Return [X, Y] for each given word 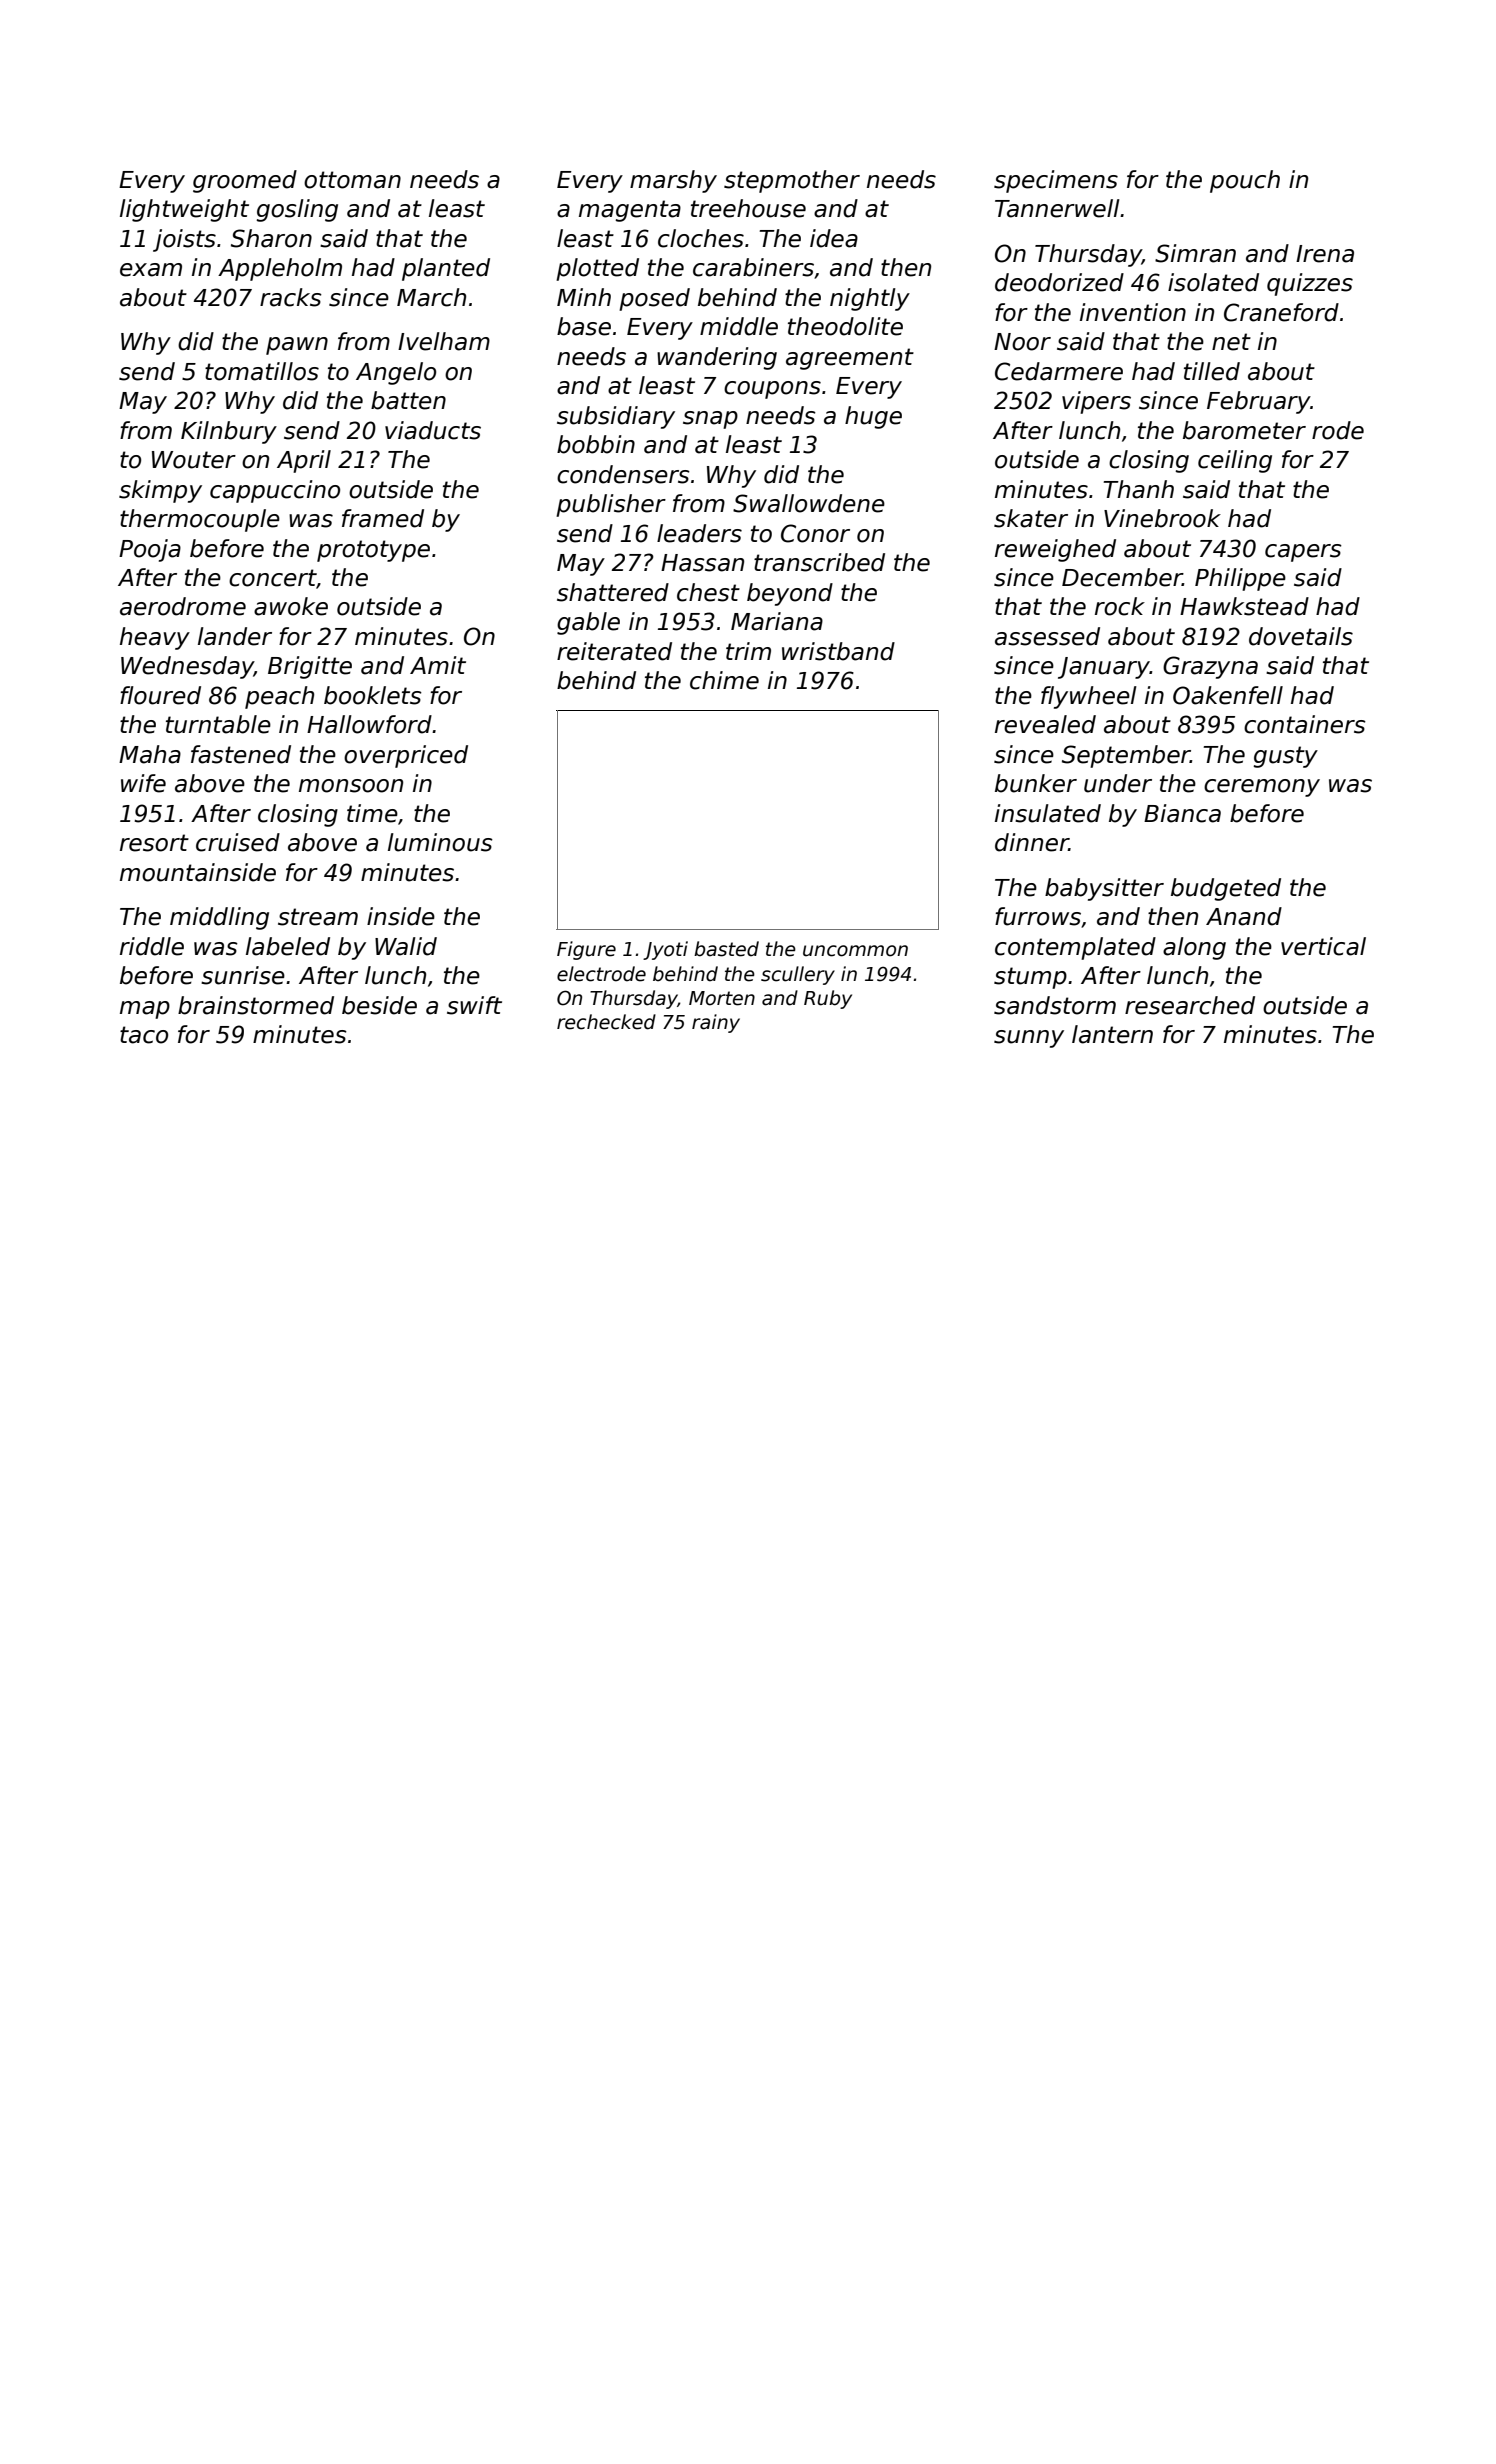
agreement [850, 359]
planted [446, 269]
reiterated [614, 651]
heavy [155, 638]
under [1118, 783]
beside [379, 1005]
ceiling [1235, 461]
